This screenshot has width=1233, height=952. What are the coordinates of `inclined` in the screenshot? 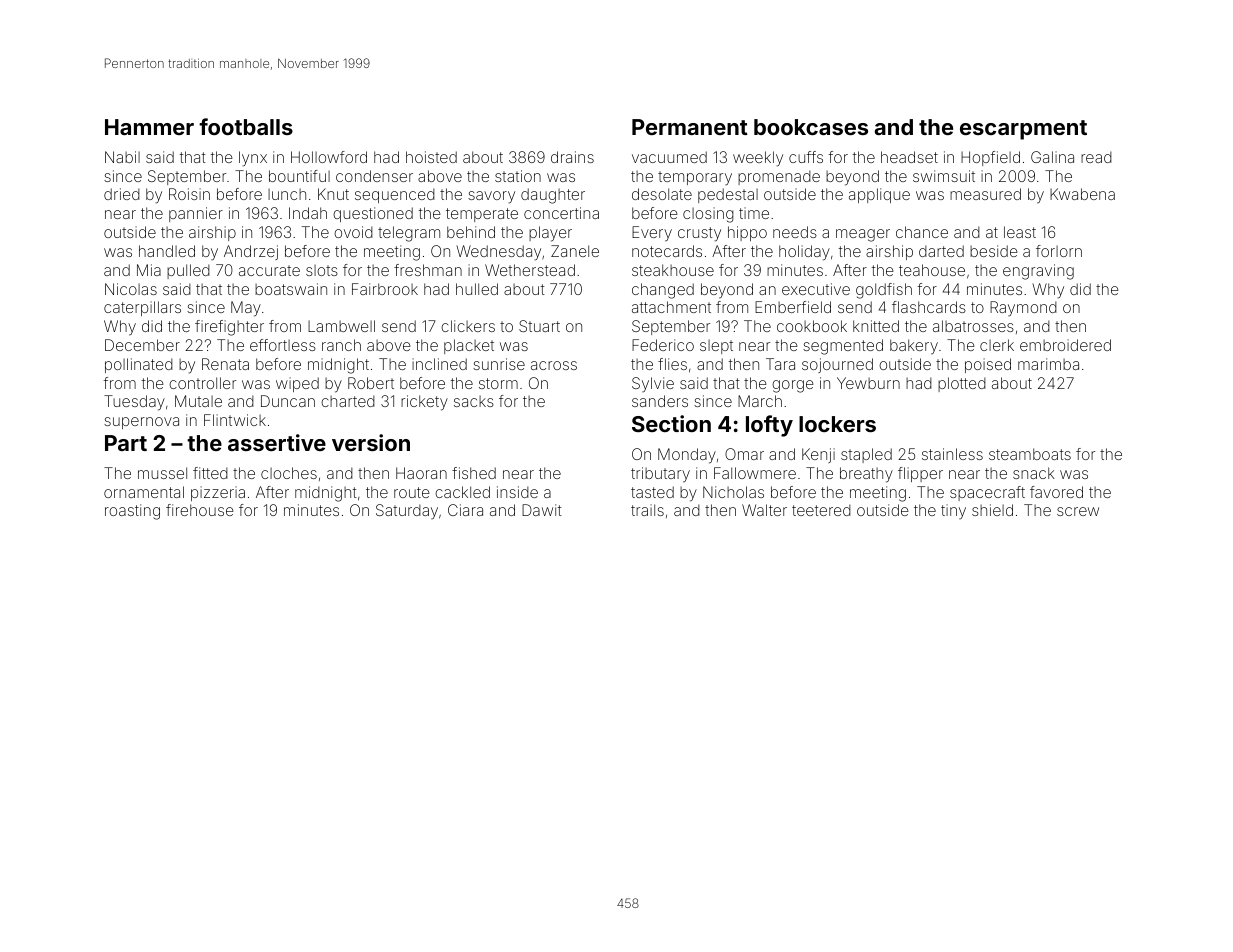 It's located at (439, 364).
